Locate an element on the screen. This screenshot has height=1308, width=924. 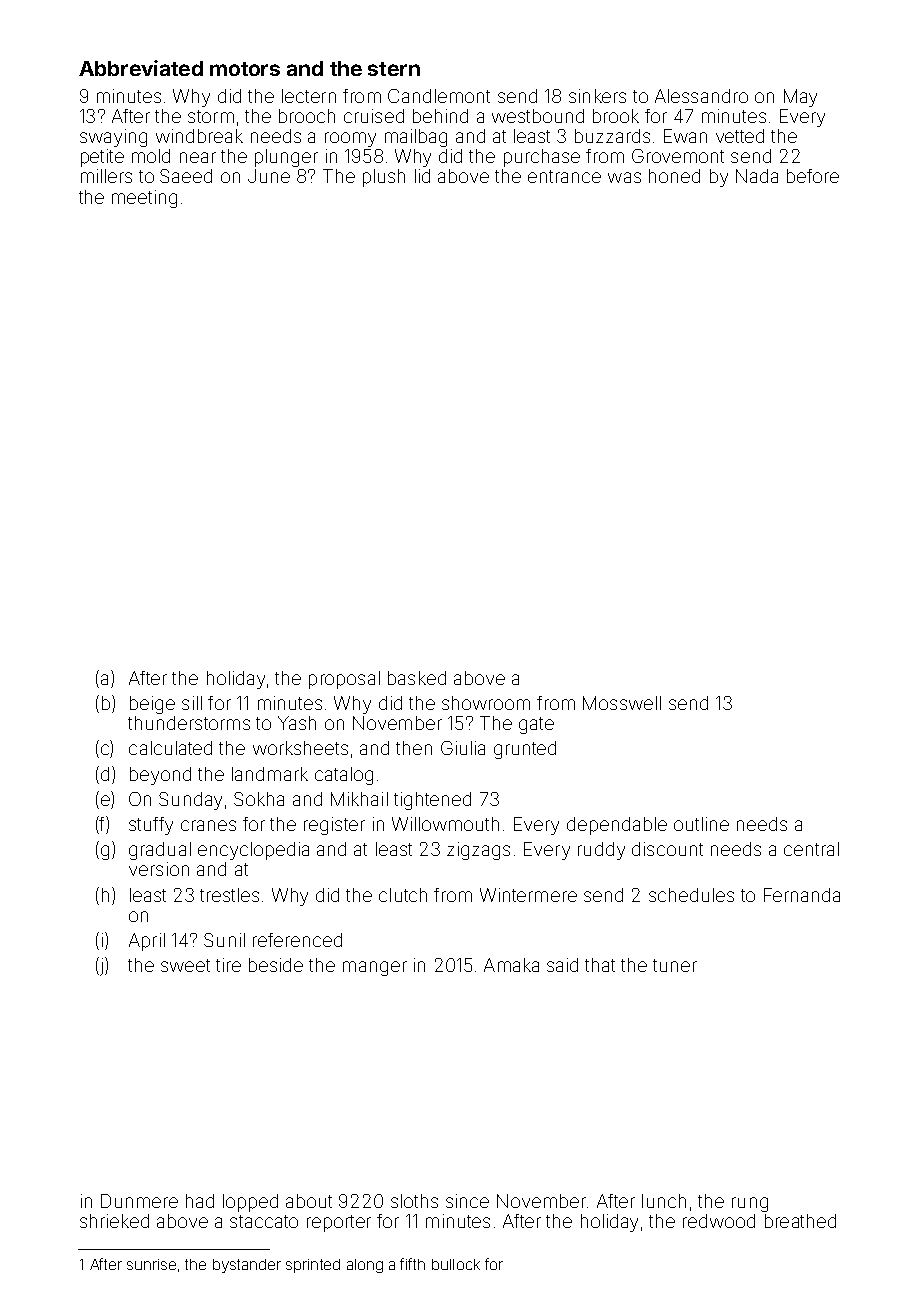
Alessandro is located at coordinates (701, 96).
